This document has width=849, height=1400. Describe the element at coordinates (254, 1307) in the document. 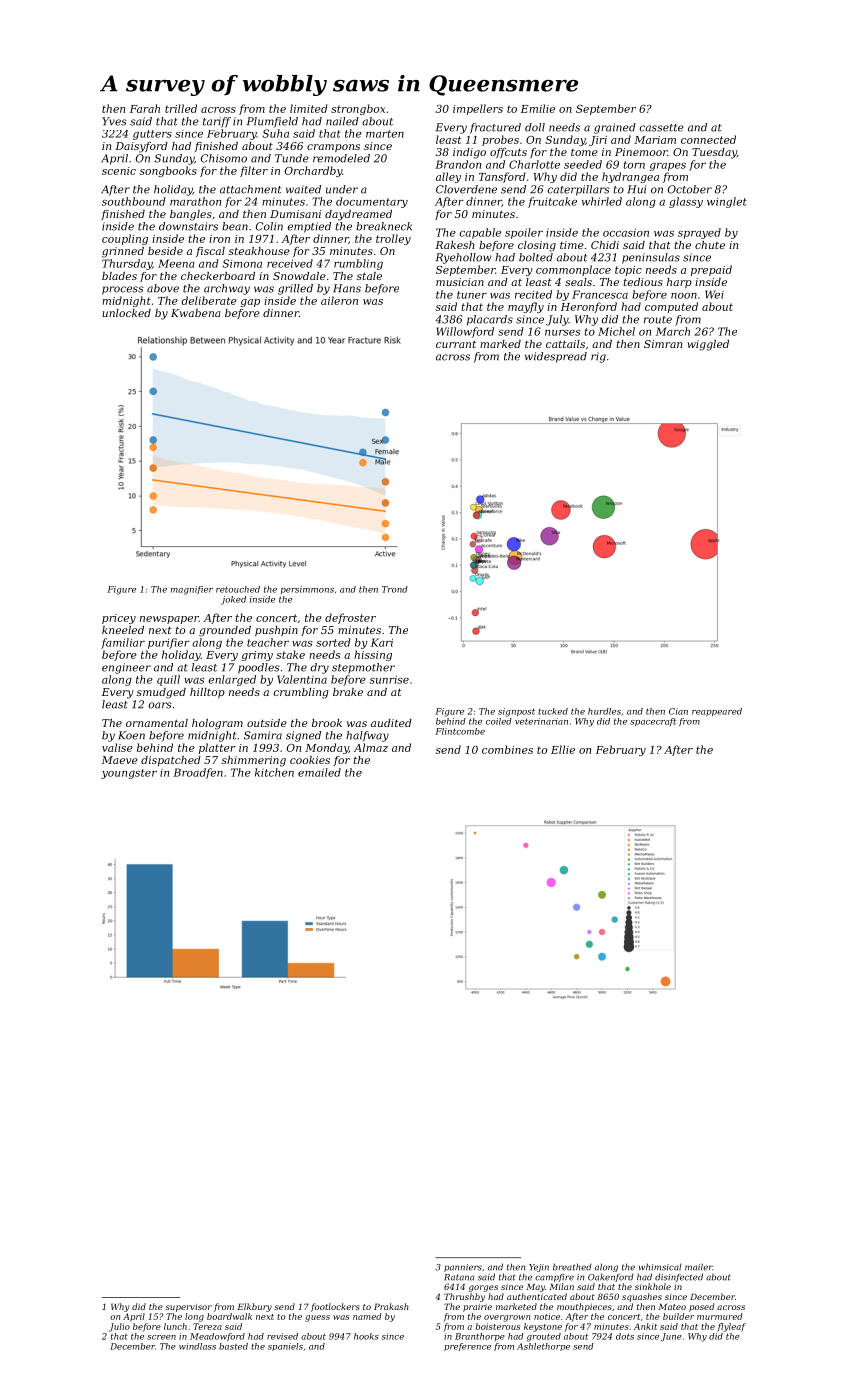

I see `Elkbury` at that location.
